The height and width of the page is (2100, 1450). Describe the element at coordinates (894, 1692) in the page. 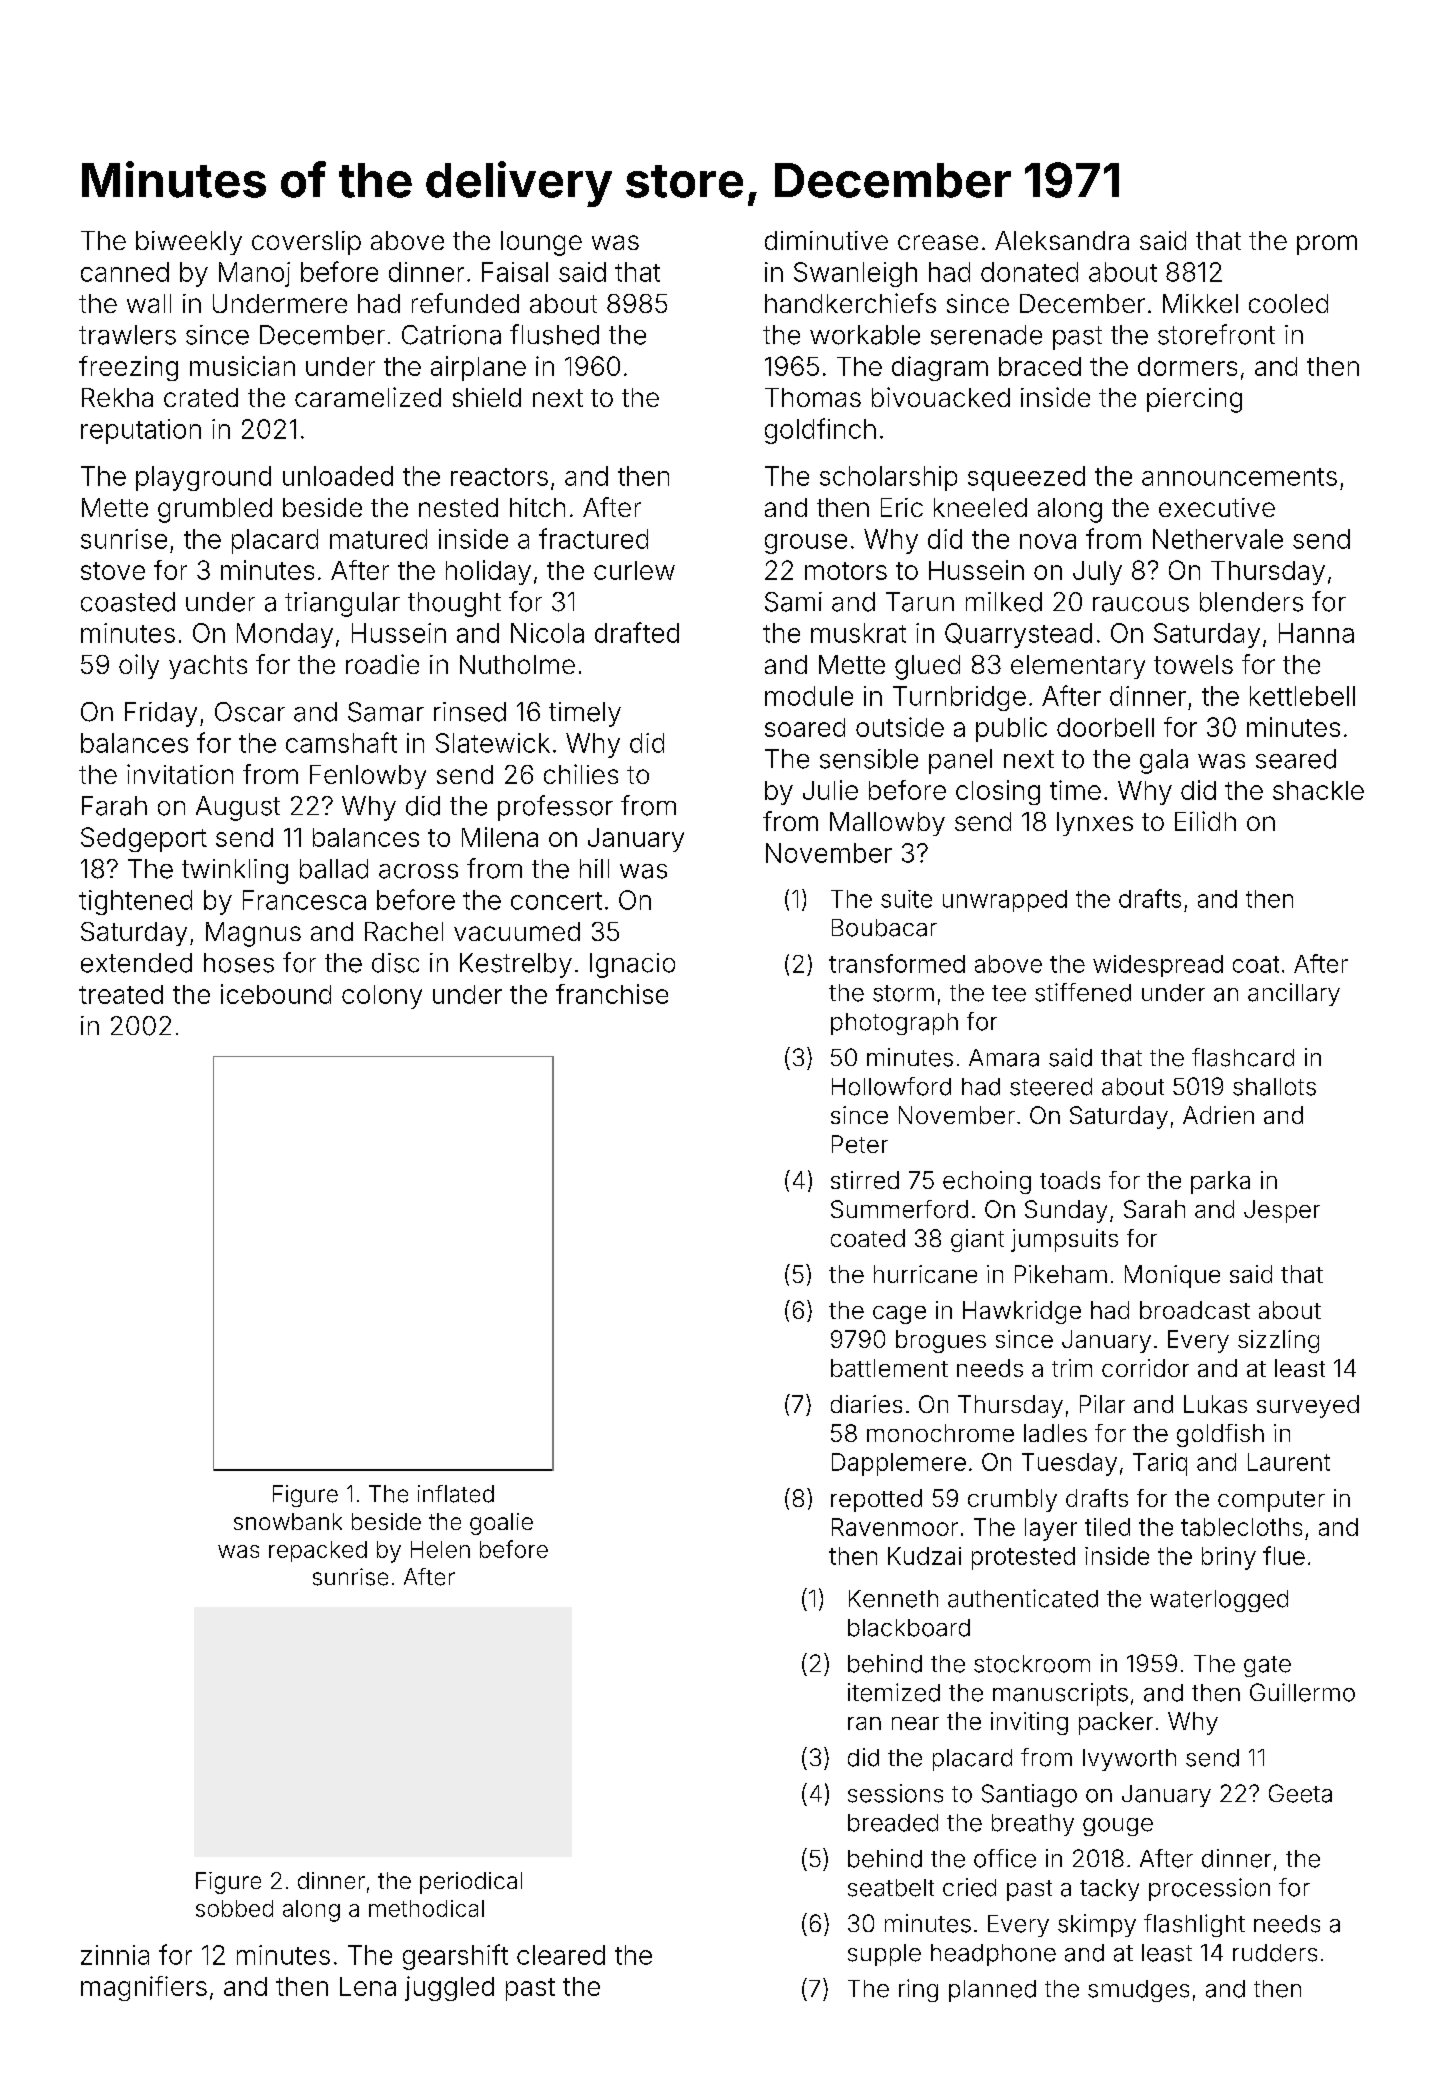

I see `itemized` at that location.
